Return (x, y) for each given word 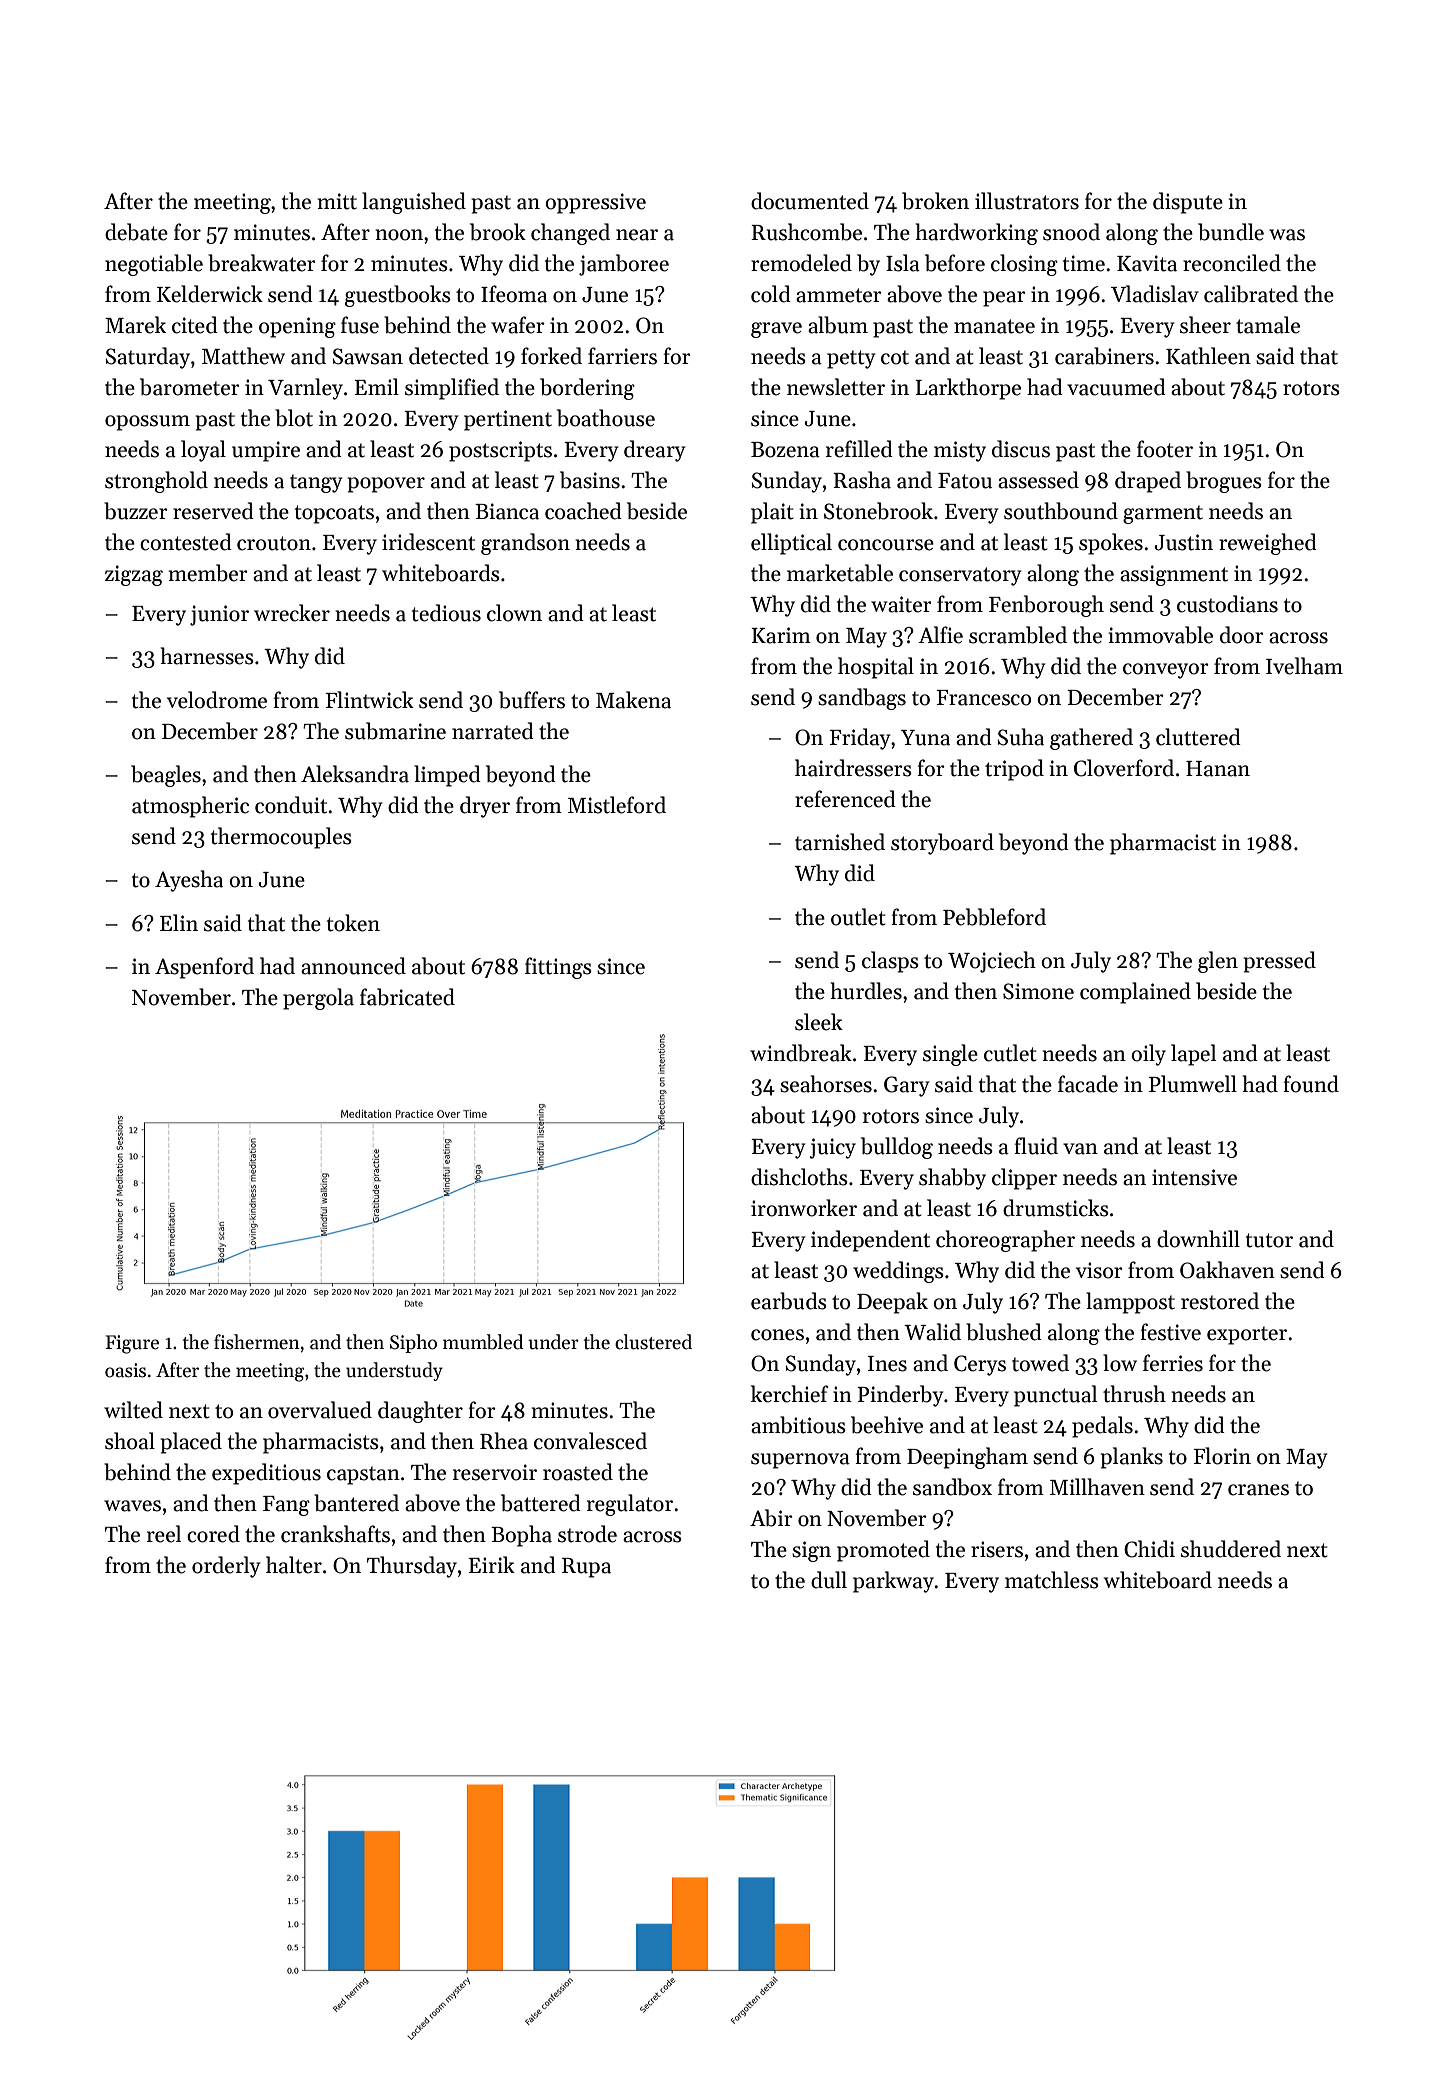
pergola (318, 999)
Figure (132, 1344)
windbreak (801, 1053)
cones (777, 1335)
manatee (994, 326)
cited (195, 325)
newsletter (836, 387)
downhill (1198, 1239)
